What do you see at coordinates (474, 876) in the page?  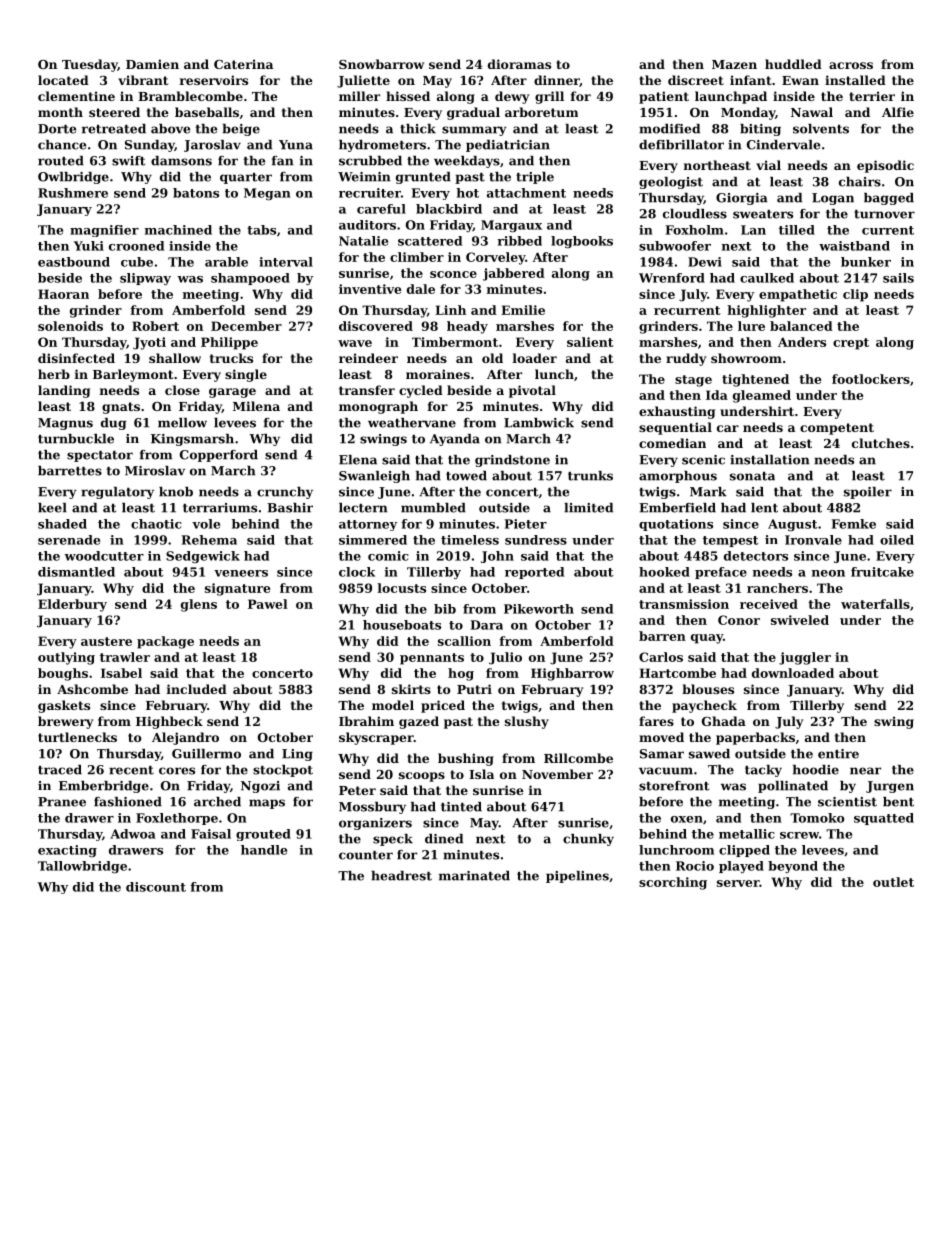 I see `marinated` at bounding box center [474, 876].
